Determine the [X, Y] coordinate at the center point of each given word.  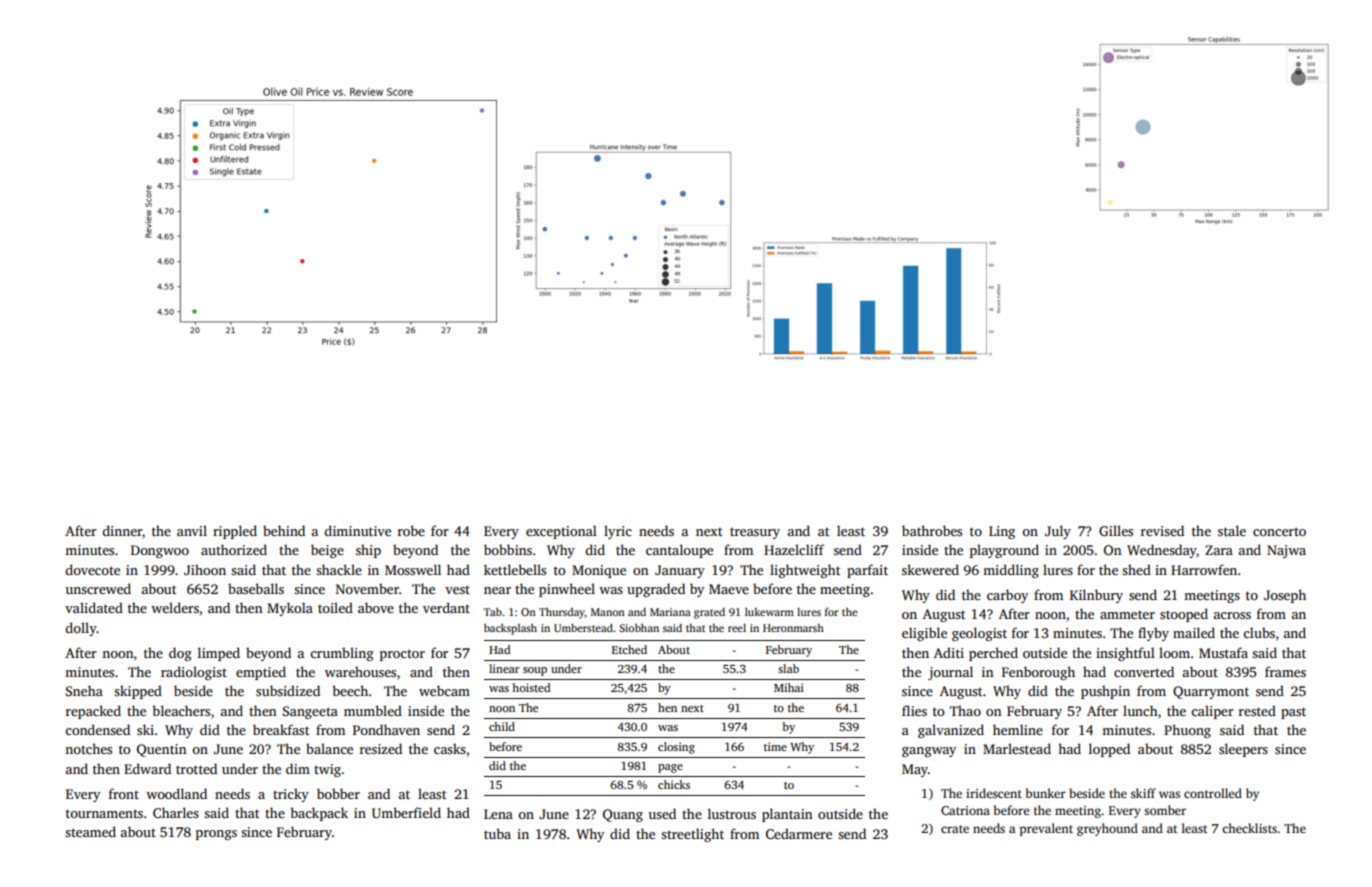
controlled [1213, 793]
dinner [123, 532]
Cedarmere [799, 833]
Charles [176, 812]
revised [1162, 530]
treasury [755, 533]
